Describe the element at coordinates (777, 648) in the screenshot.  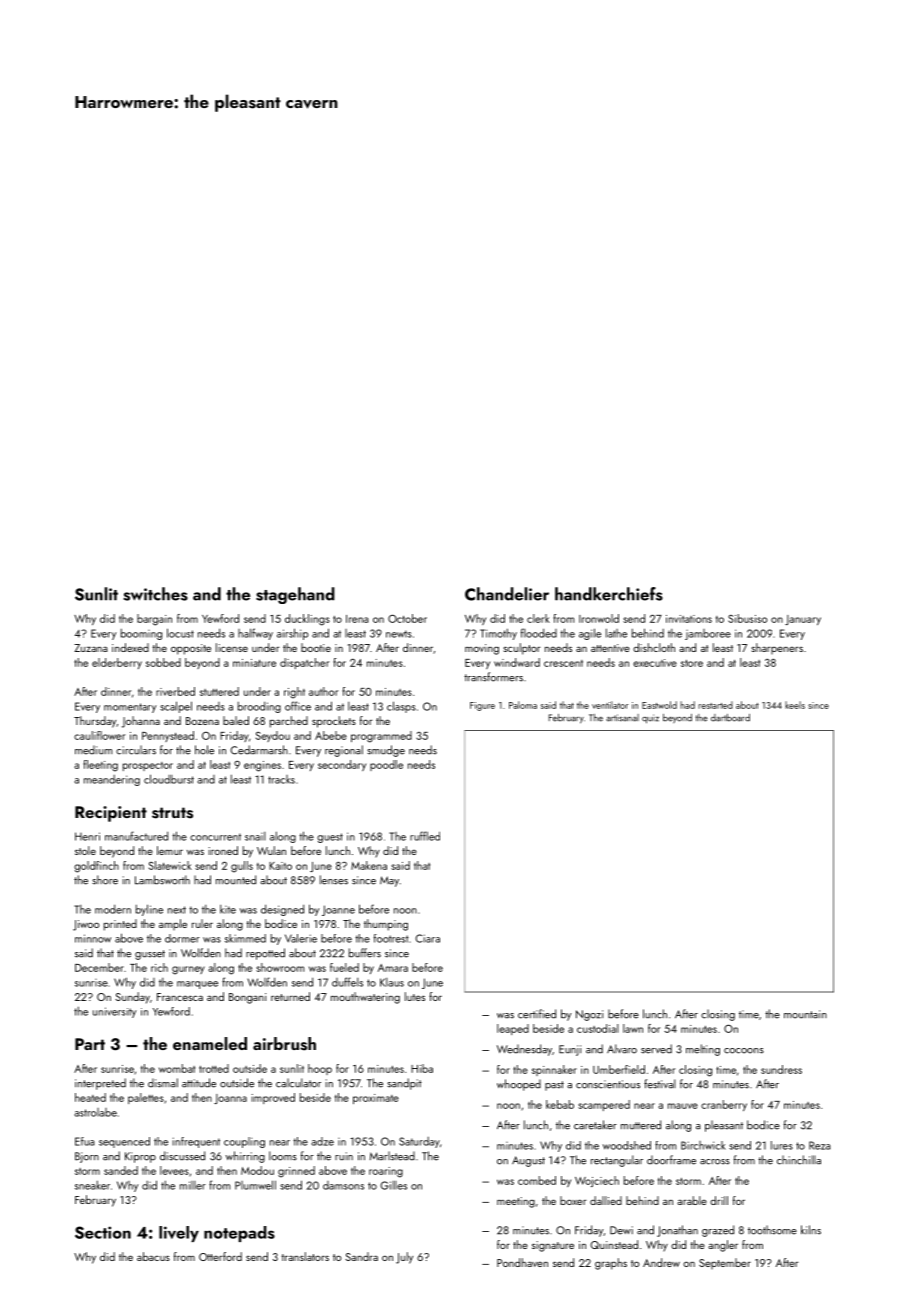
I see `sharpeners` at that location.
